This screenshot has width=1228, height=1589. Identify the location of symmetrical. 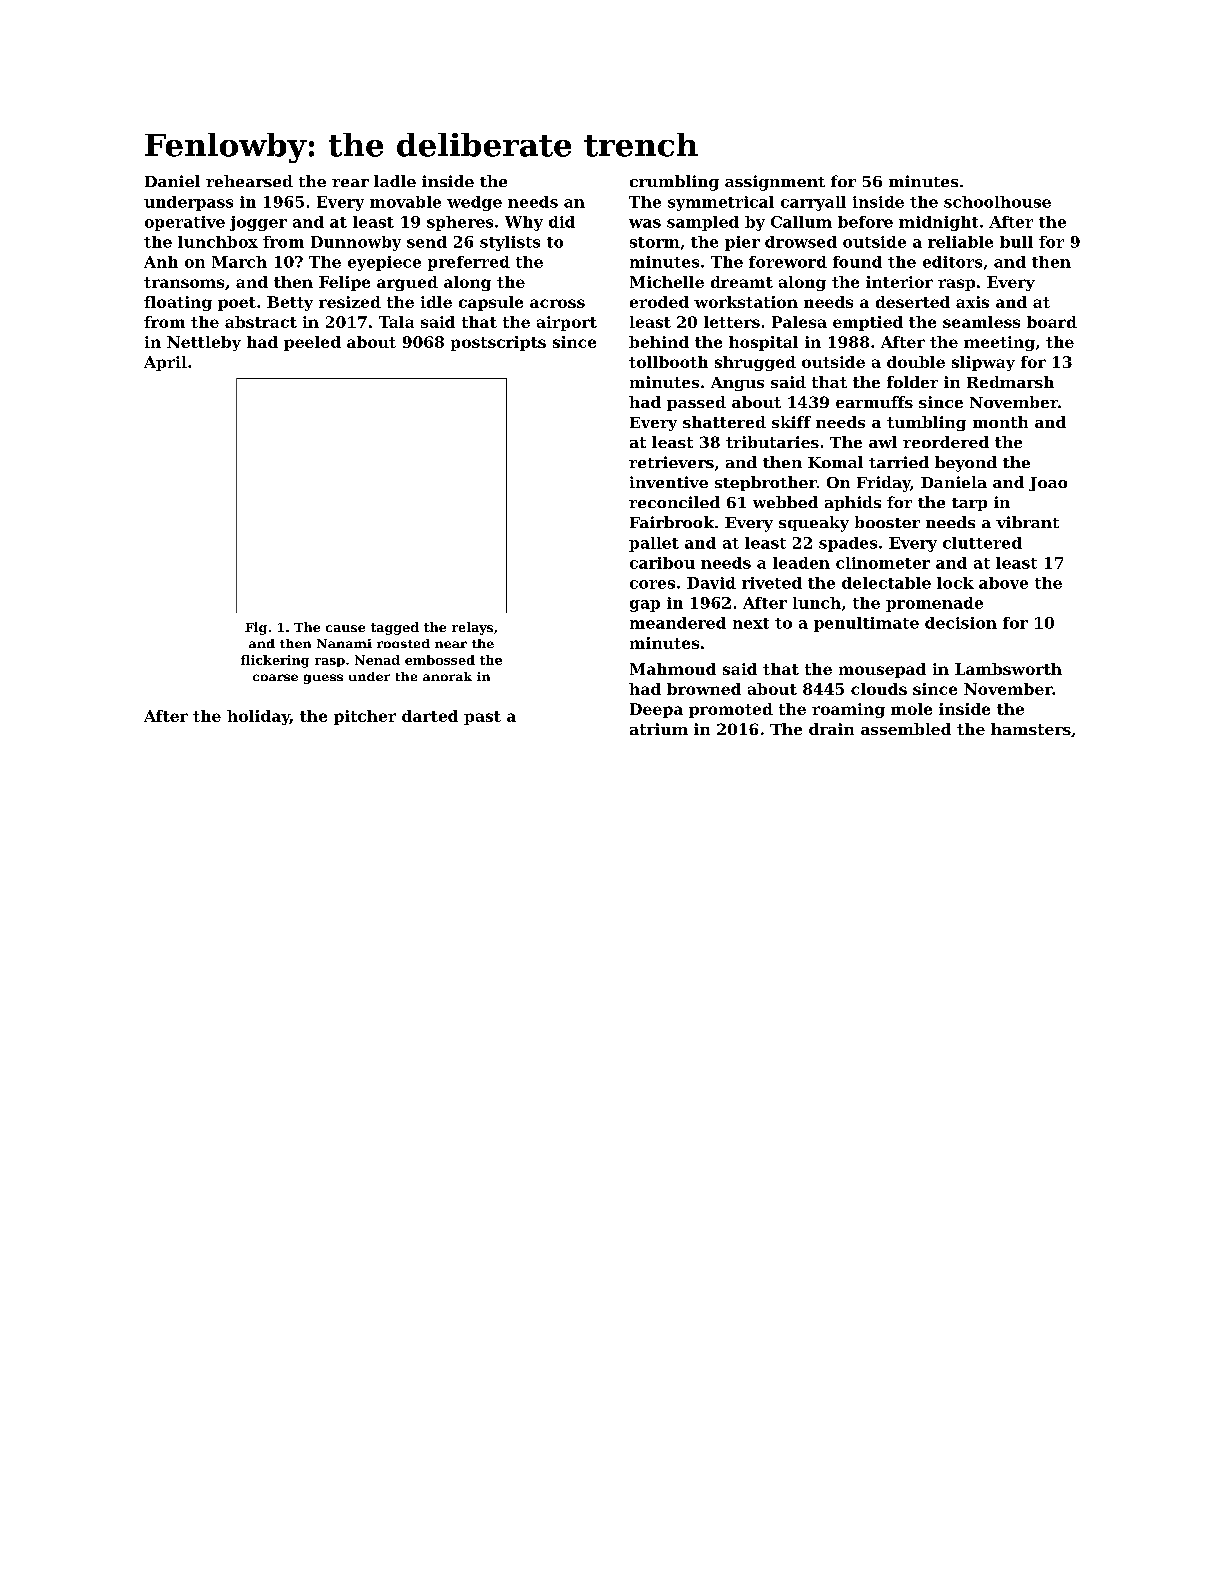
(721, 203).
